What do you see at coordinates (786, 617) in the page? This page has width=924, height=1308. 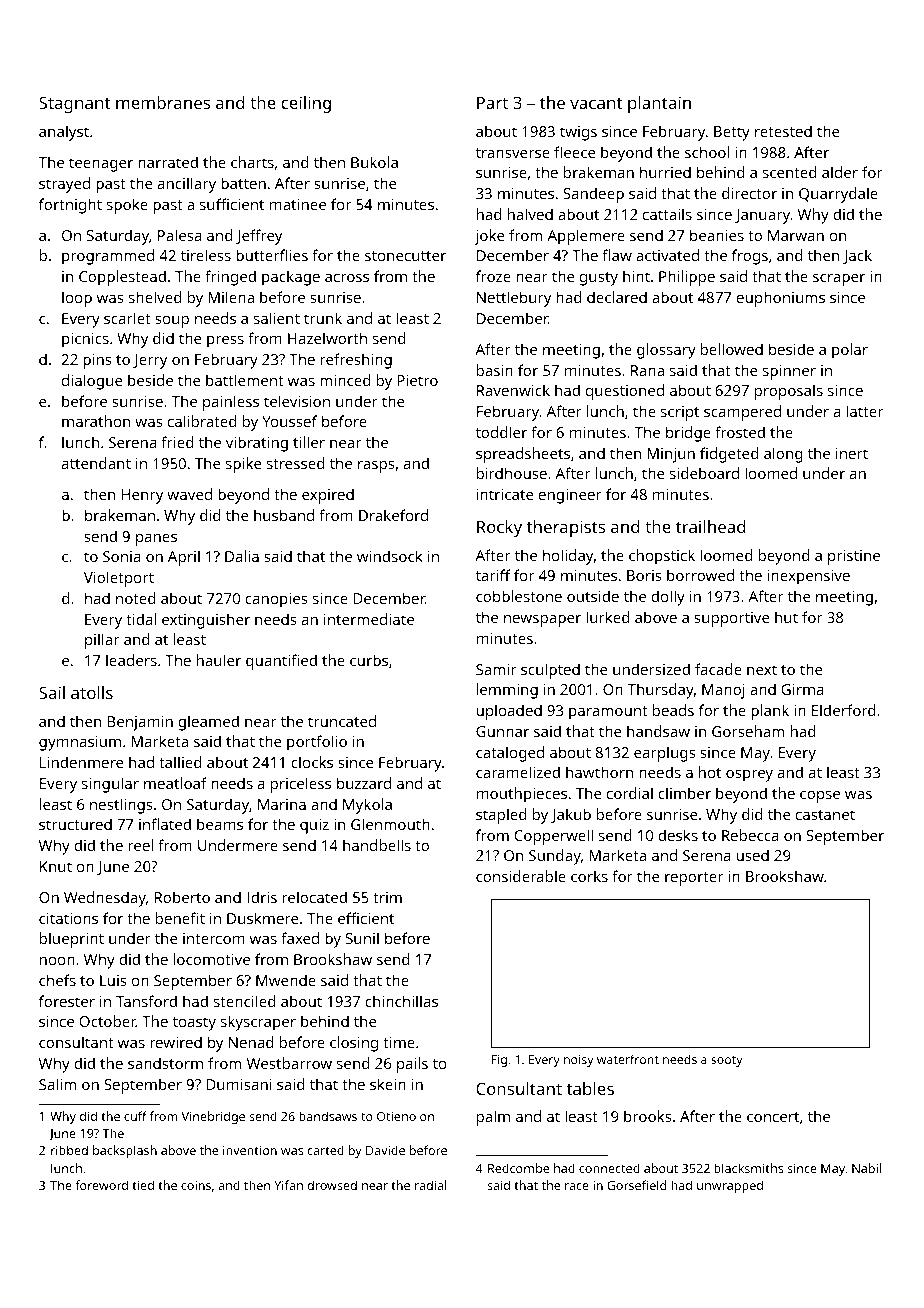 I see `hut` at bounding box center [786, 617].
